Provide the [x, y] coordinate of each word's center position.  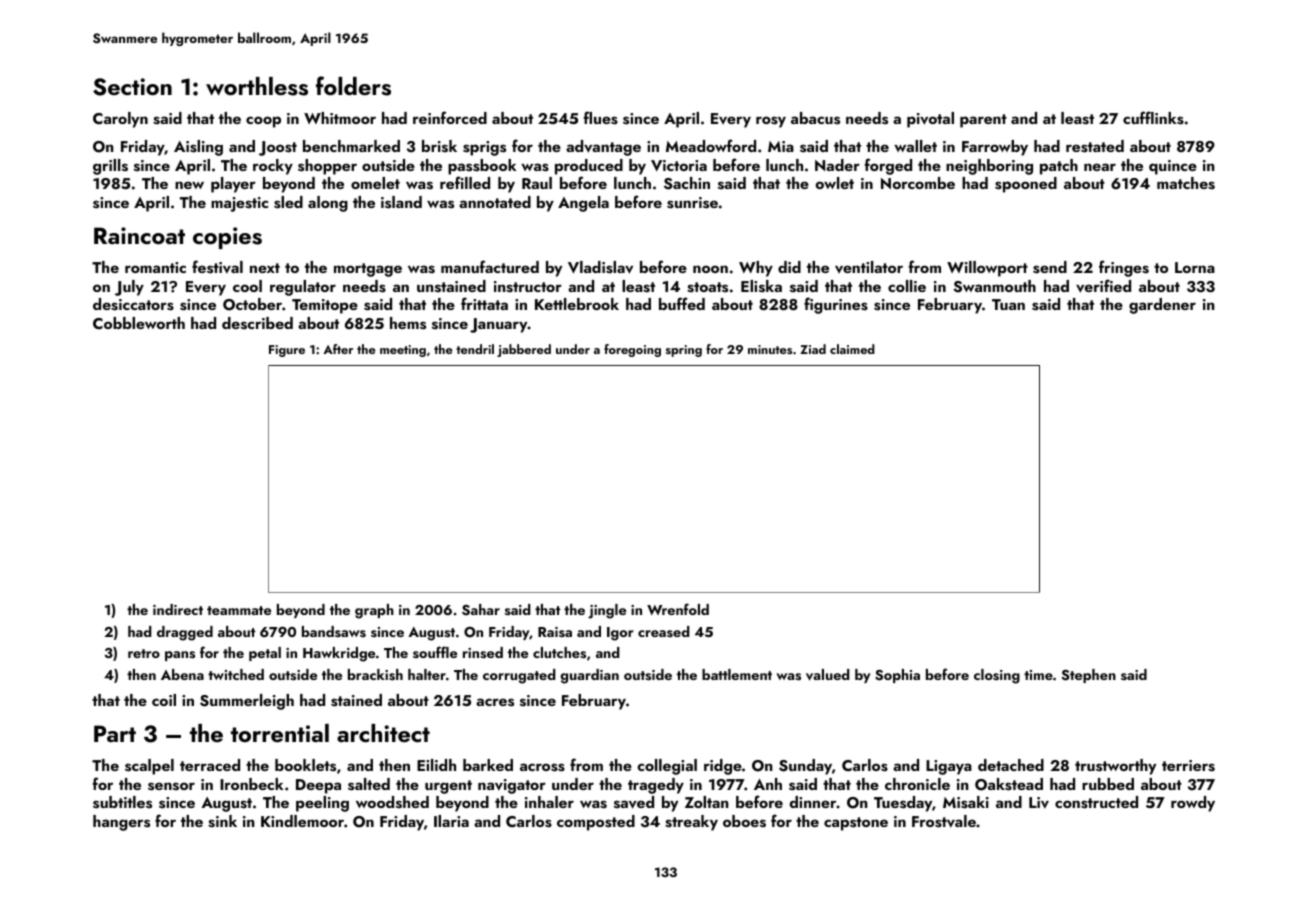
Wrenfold [678, 609]
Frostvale [944, 821]
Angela [583, 204]
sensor [171, 786]
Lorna [1195, 267]
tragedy [656, 786]
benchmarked [351, 146]
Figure [287, 351]
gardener [1162, 306]
